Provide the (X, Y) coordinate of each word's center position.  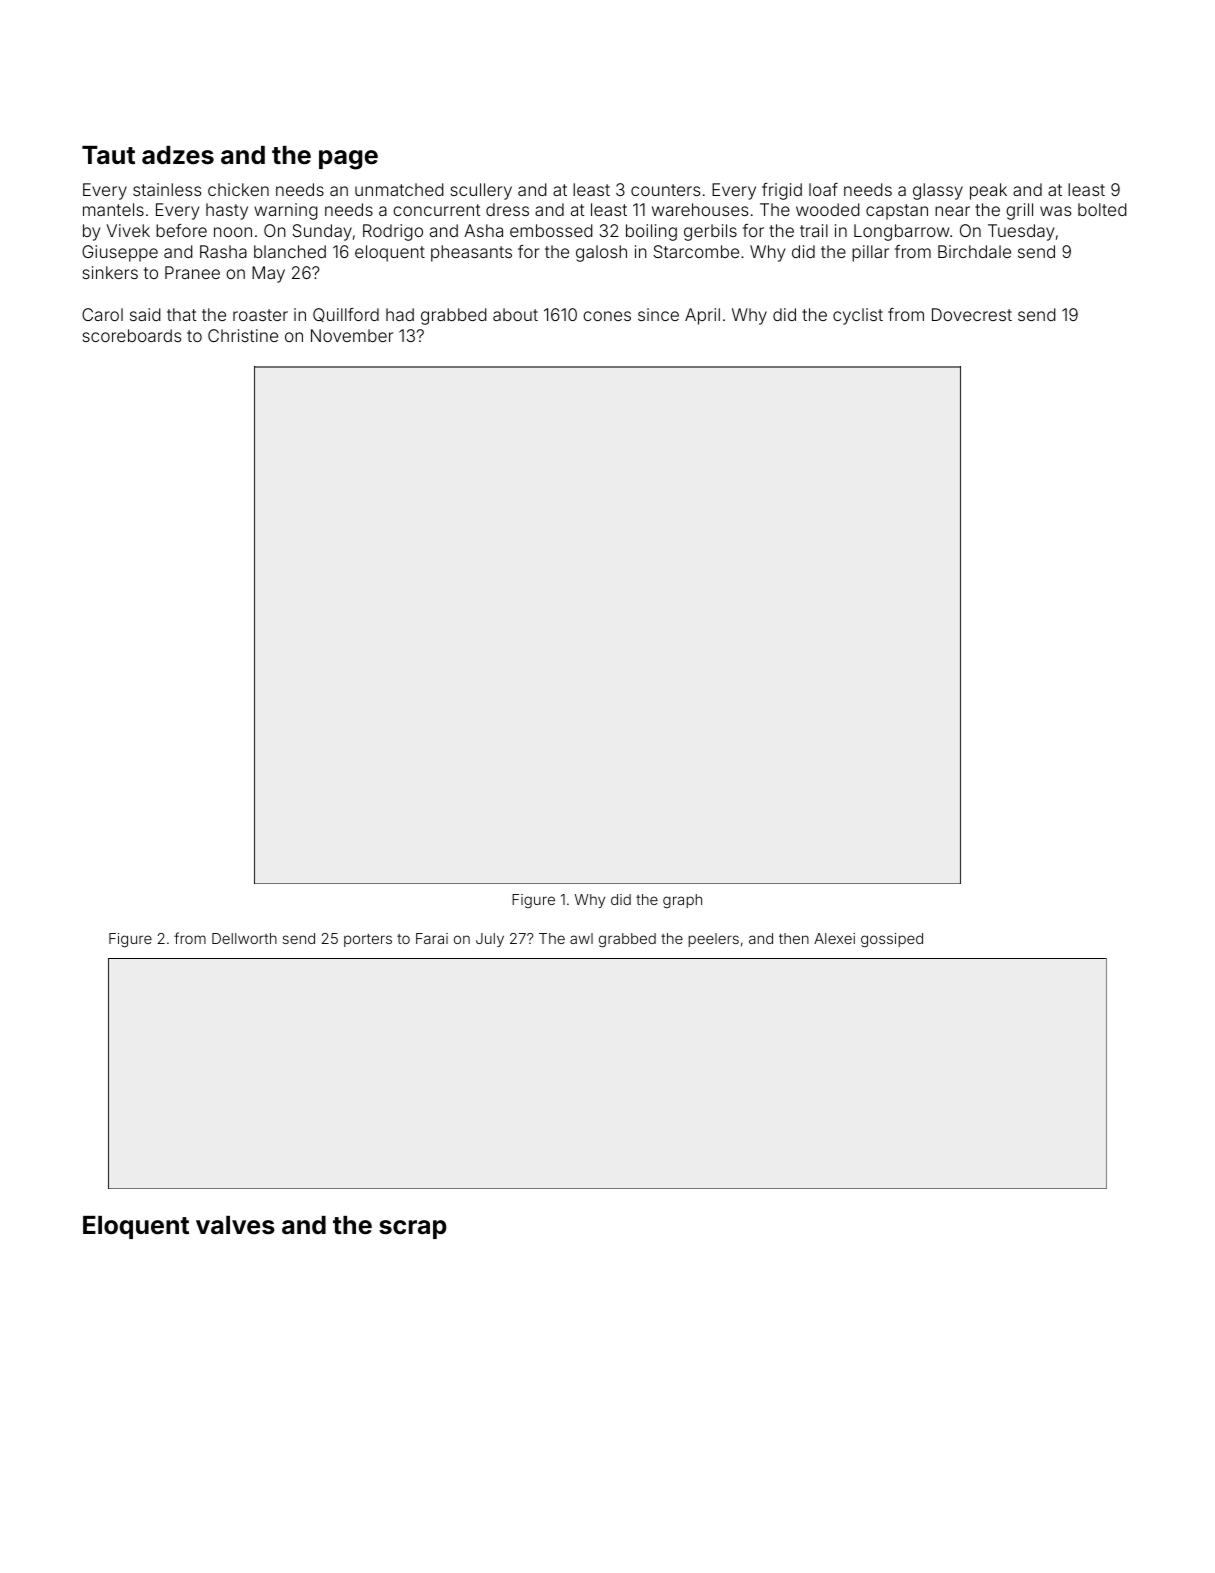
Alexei (834, 938)
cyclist (858, 316)
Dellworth (244, 938)
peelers (714, 940)
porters (368, 940)
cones (607, 316)
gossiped (892, 940)
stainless (167, 189)
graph (682, 901)
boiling (651, 232)
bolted (1102, 209)
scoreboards (132, 335)
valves (235, 1225)
